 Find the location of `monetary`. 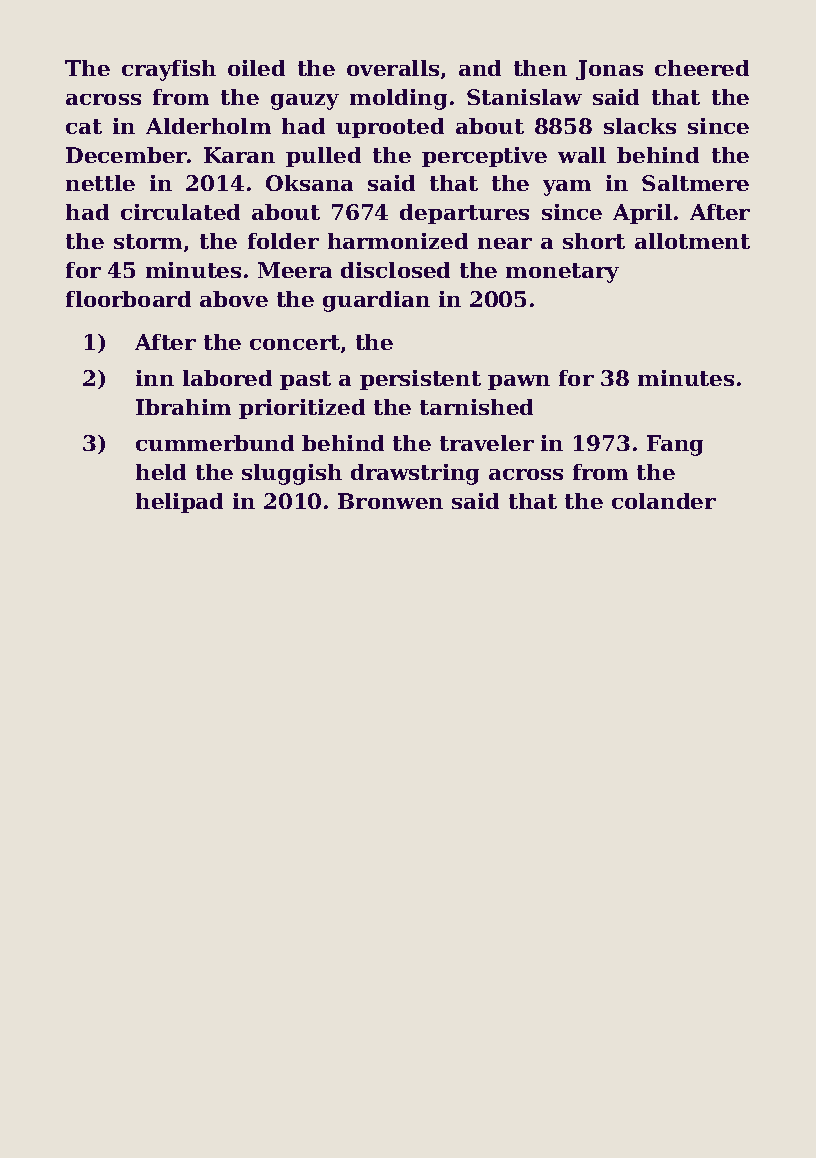

monetary is located at coordinates (562, 273).
